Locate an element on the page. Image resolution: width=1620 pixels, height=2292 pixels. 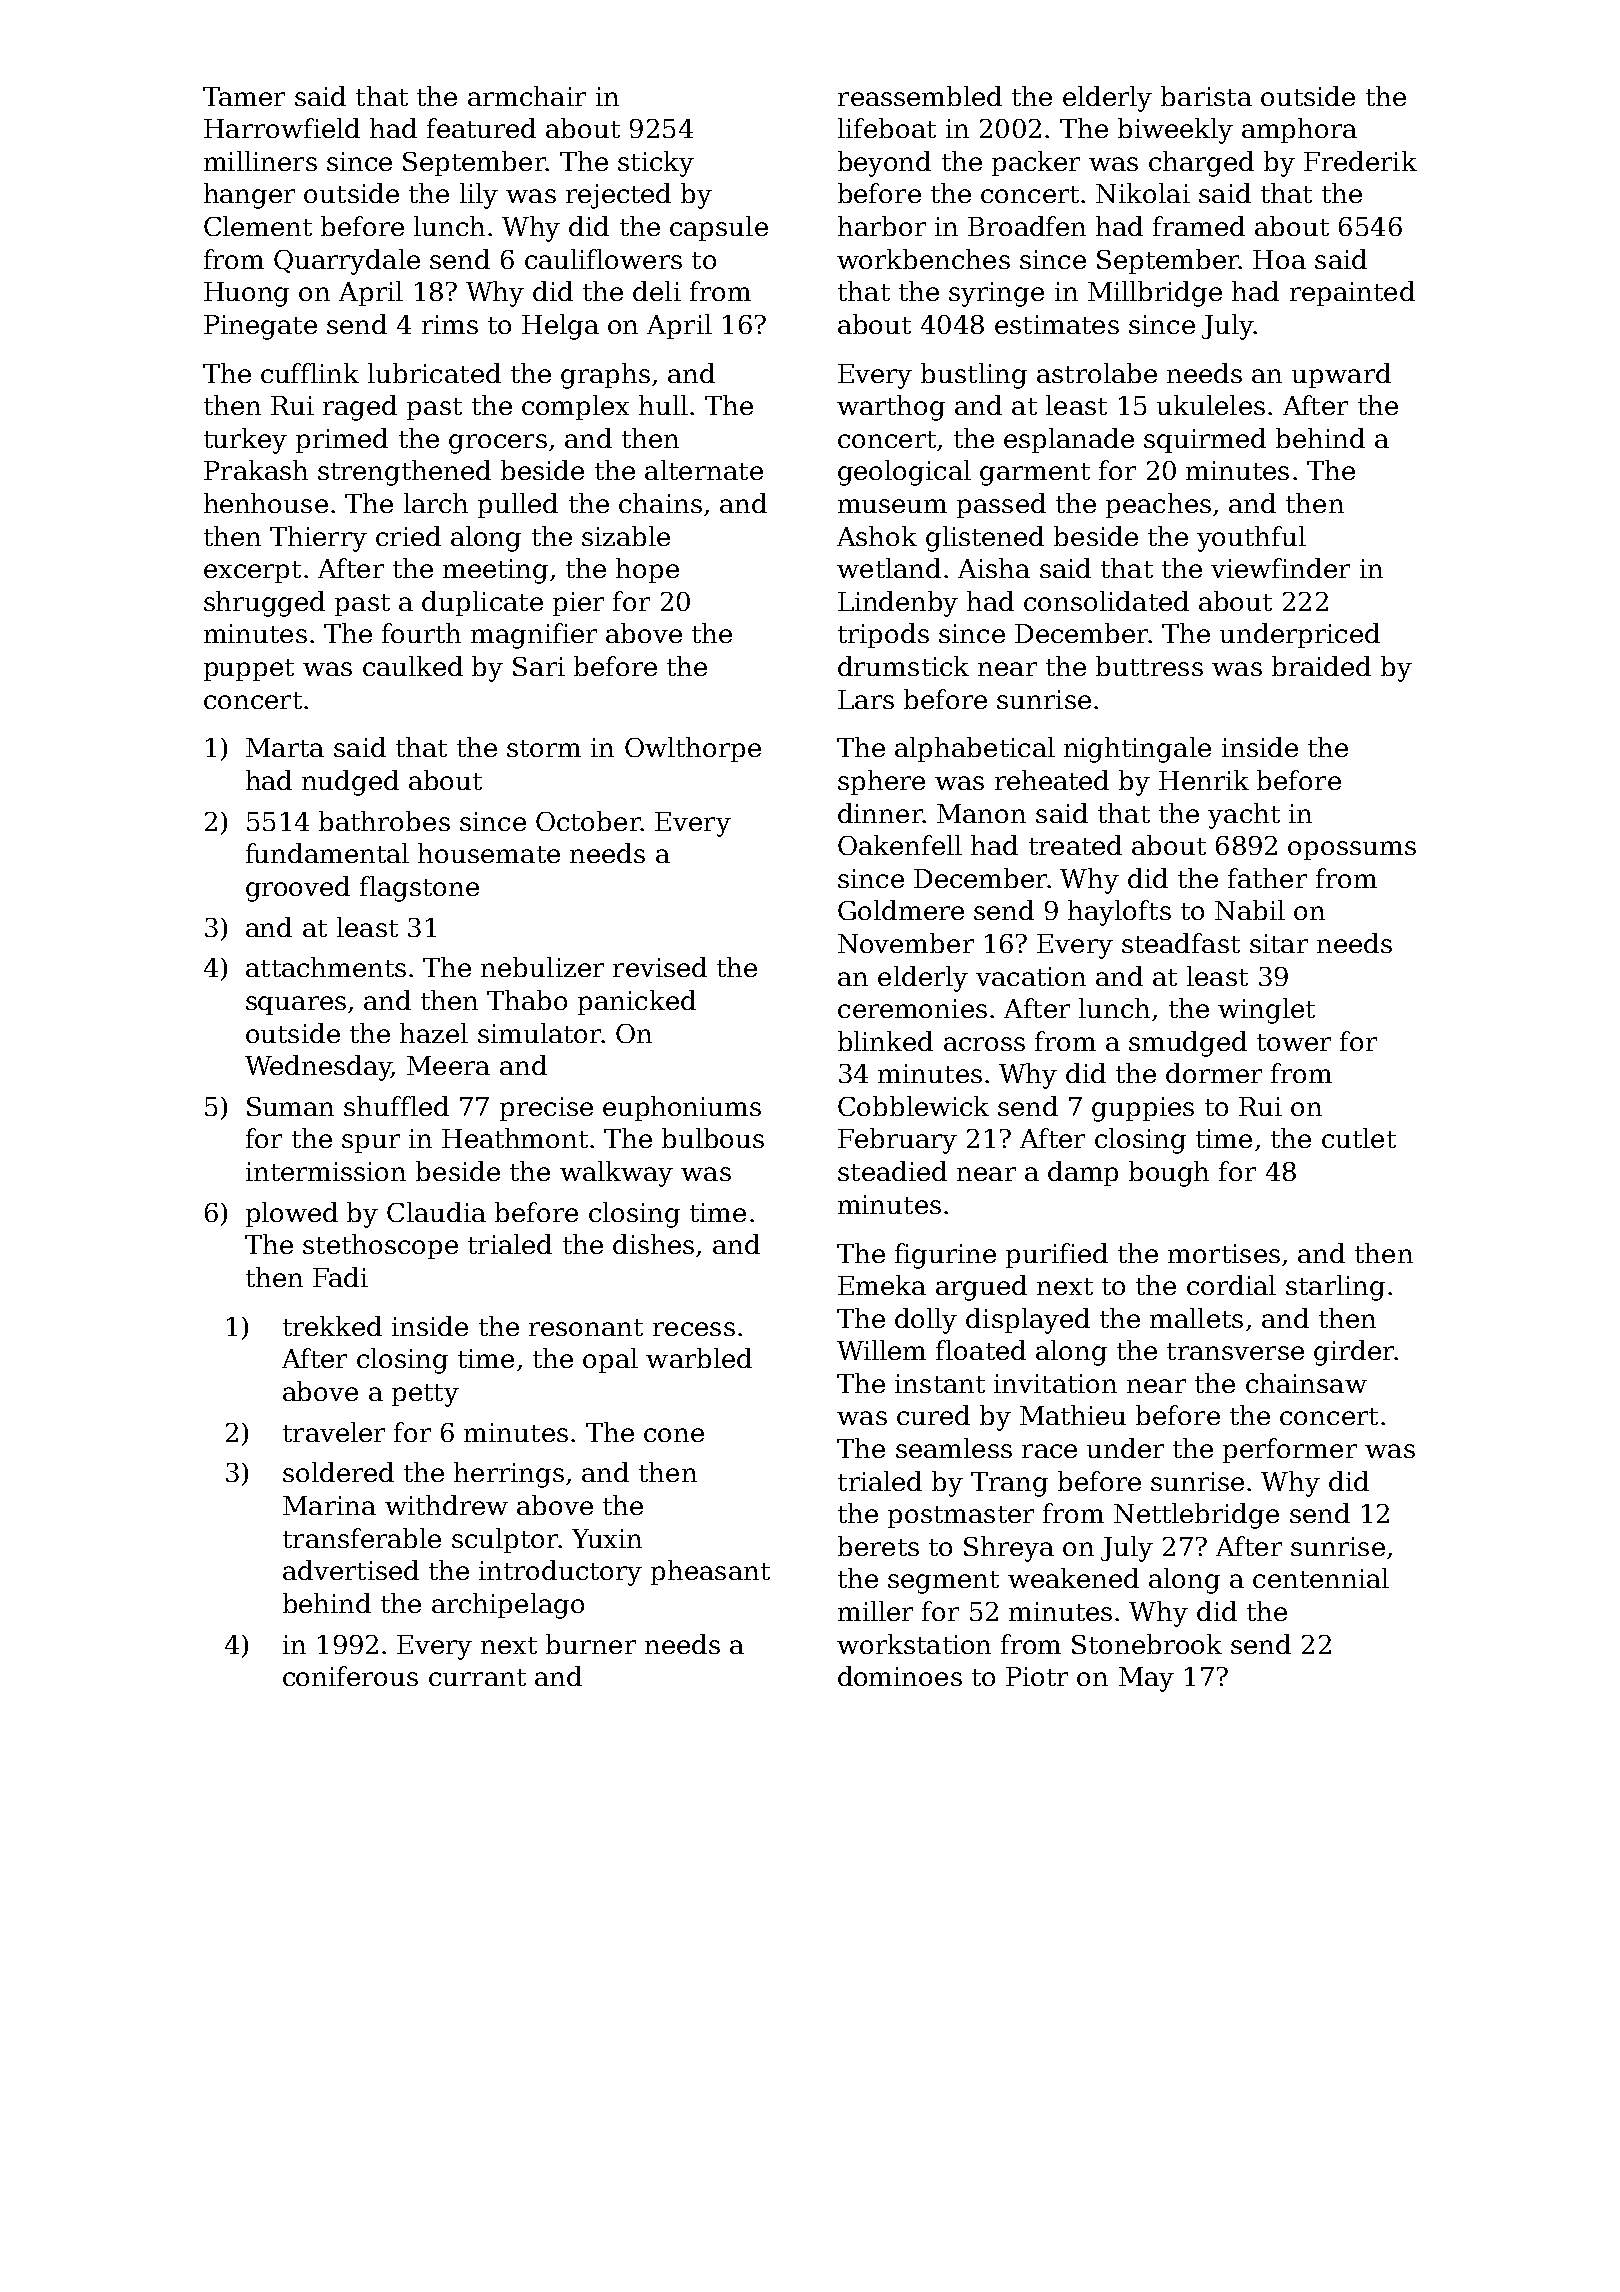
sticky is located at coordinates (656, 164).
